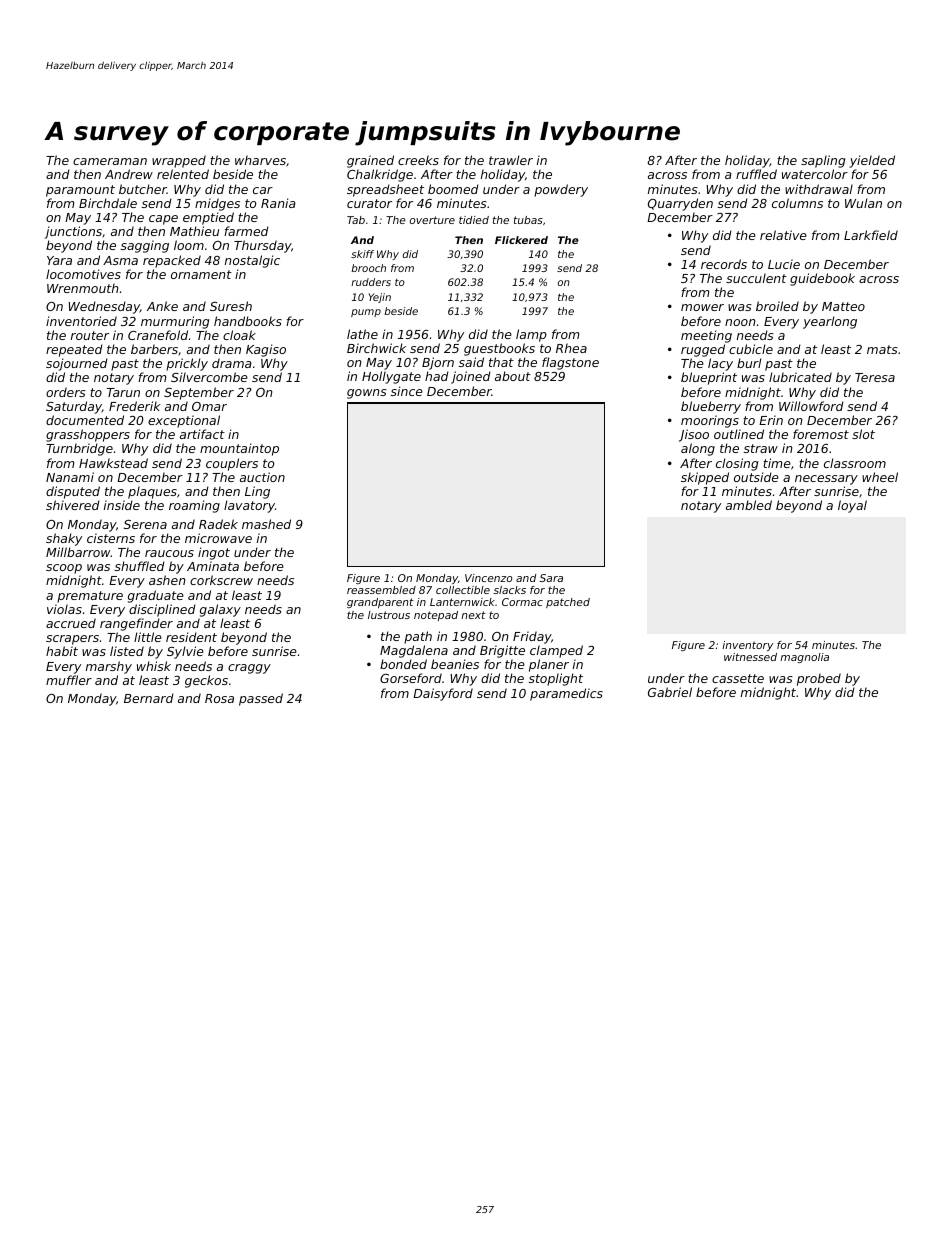 This image has height=1233, width=952. Describe the element at coordinates (882, 349) in the image. I see `mats` at that location.
